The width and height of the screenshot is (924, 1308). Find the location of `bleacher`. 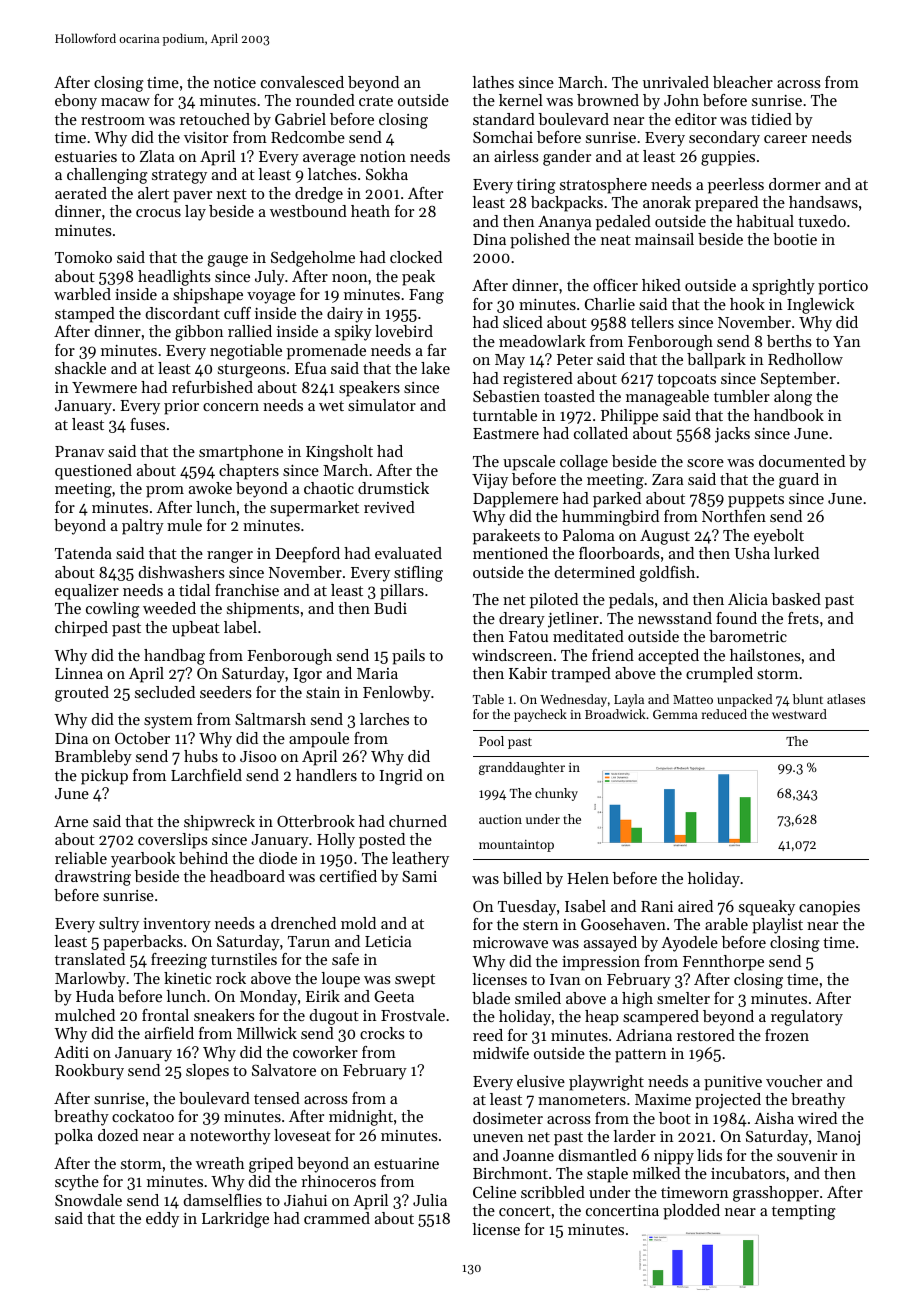

bleacher is located at coordinates (743, 82).
